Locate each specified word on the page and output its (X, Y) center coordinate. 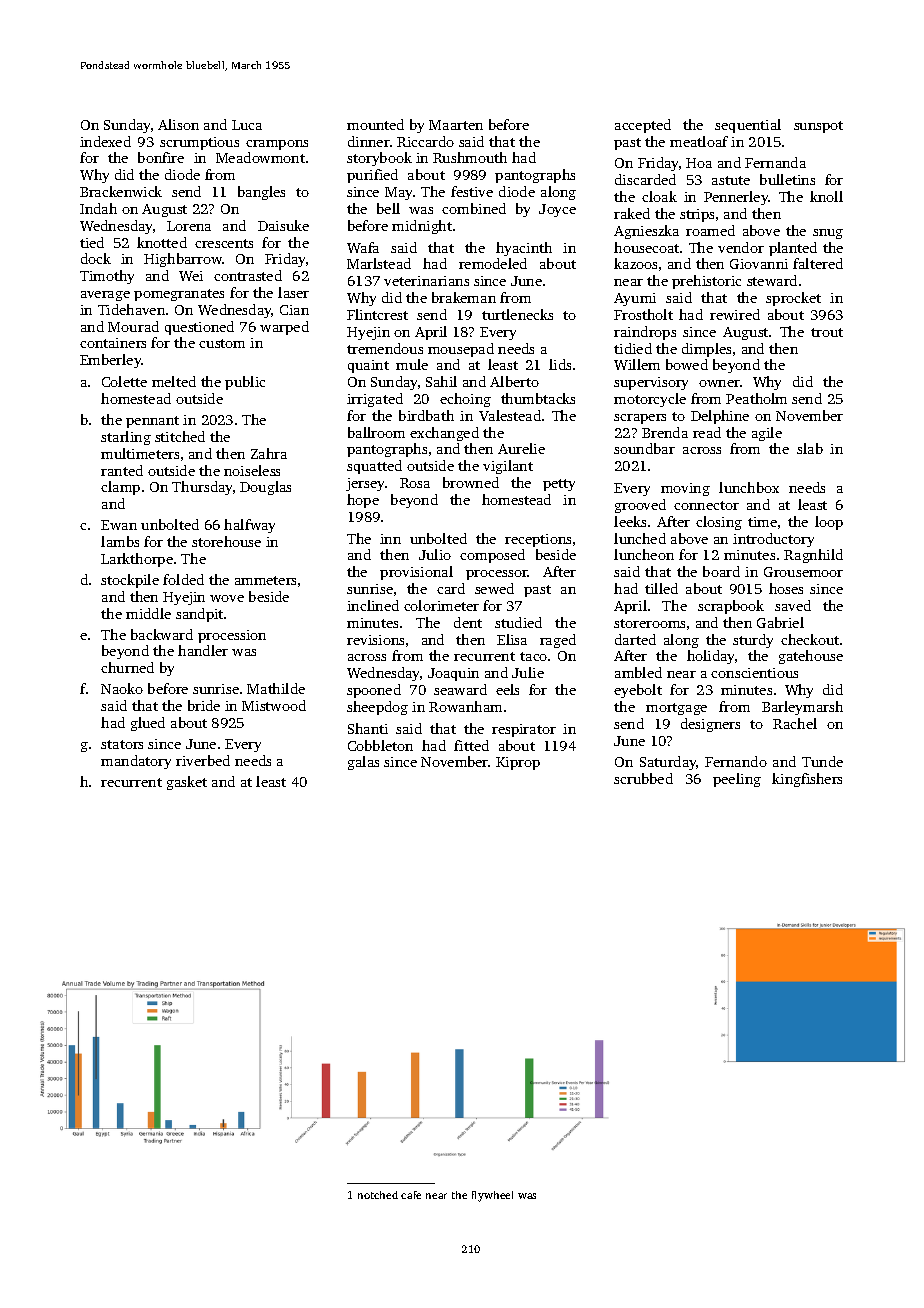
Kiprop (518, 763)
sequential (748, 126)
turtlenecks (517, 314)
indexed (105, 141)
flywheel (492, 1196)
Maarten (456, 125)
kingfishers (807, 780)
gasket (187, 783)
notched (378, 1195)
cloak (659, 196)
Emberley (111, 361)
